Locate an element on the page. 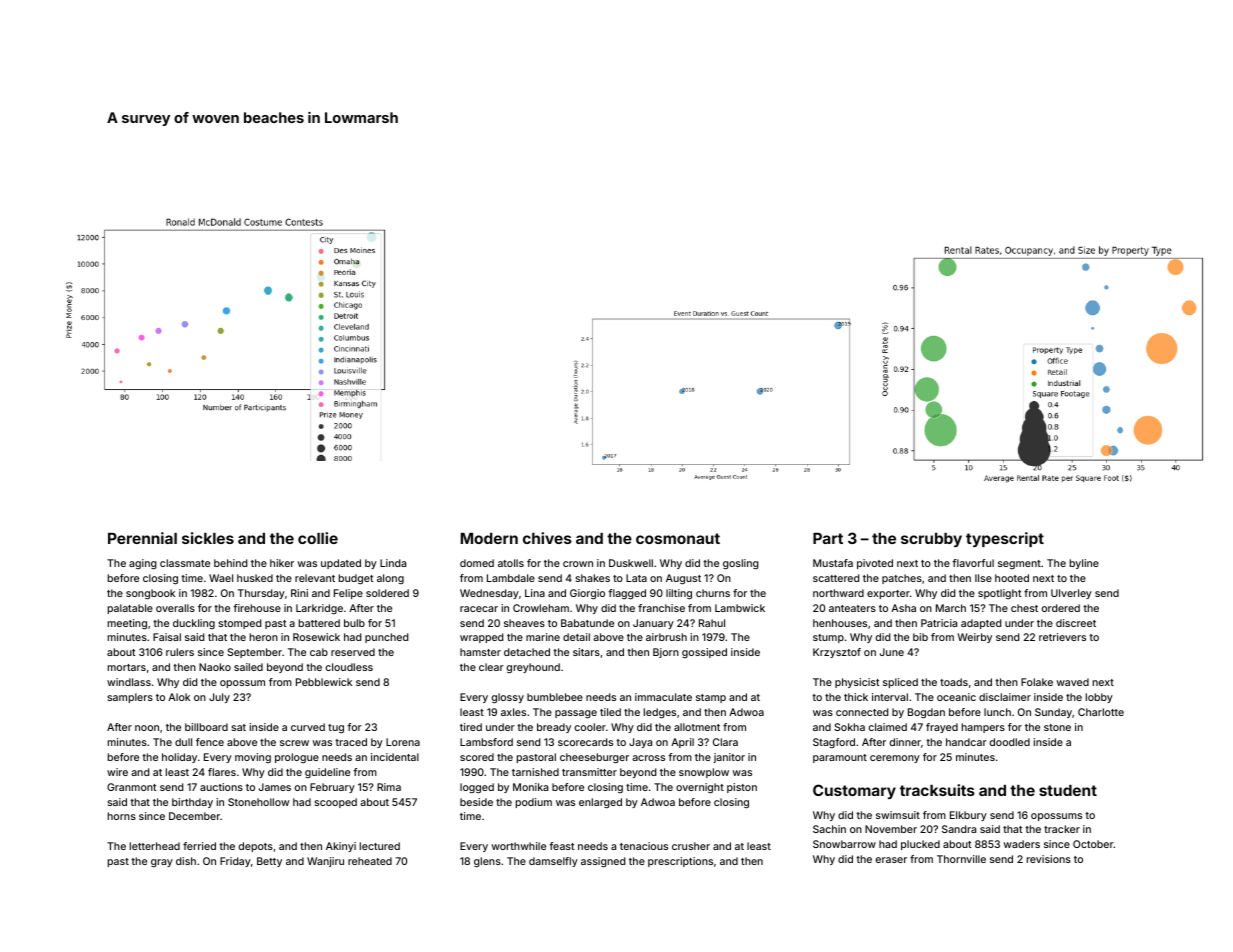  mortars is located at coordinates (127, 667).
